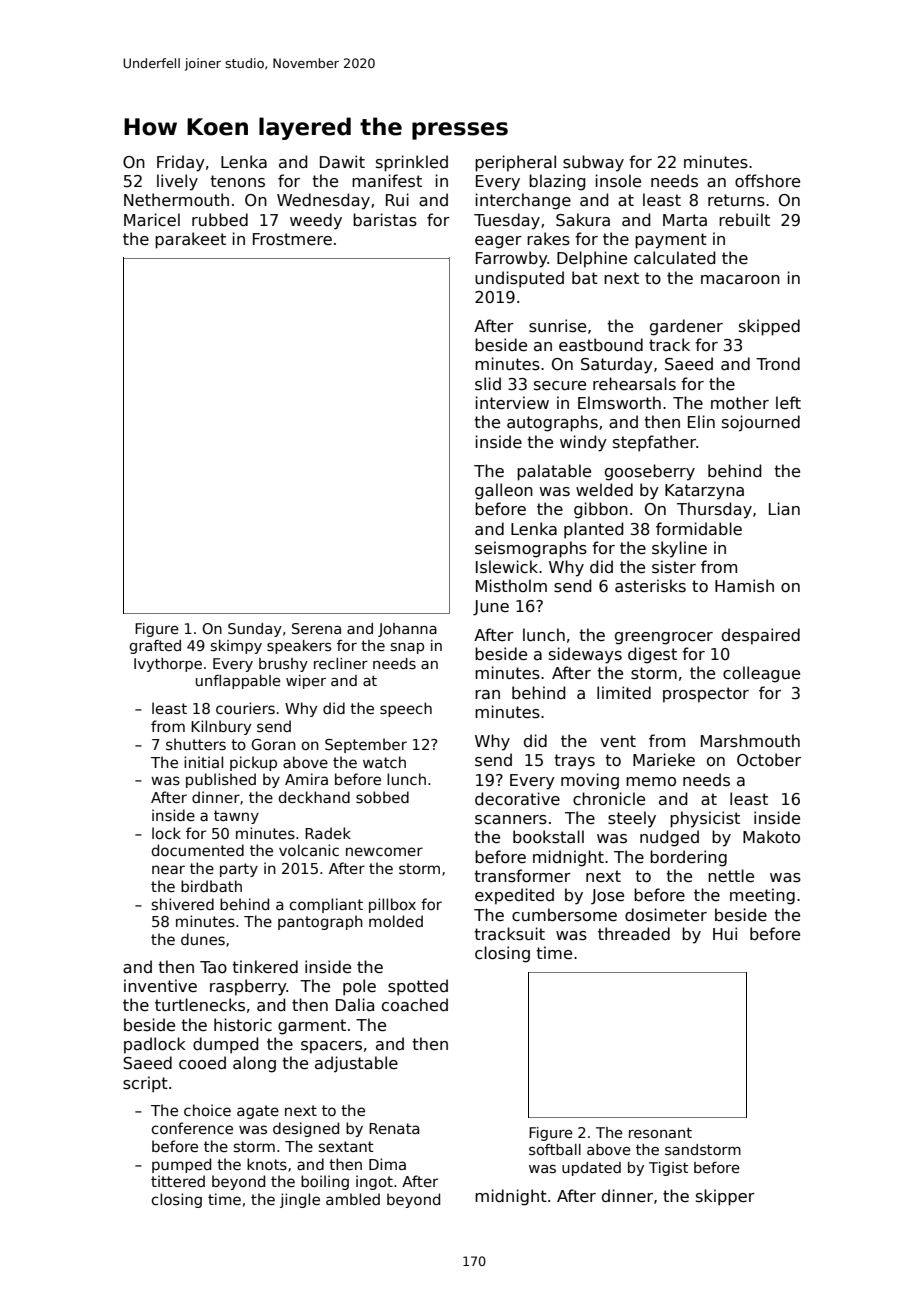 Image resolution: width=924 pixels, height=1314 pixels. What do you see at coordinates (292, 239) in the screenshot?
I see `Frostmere` at bounding box center [292, 239].
